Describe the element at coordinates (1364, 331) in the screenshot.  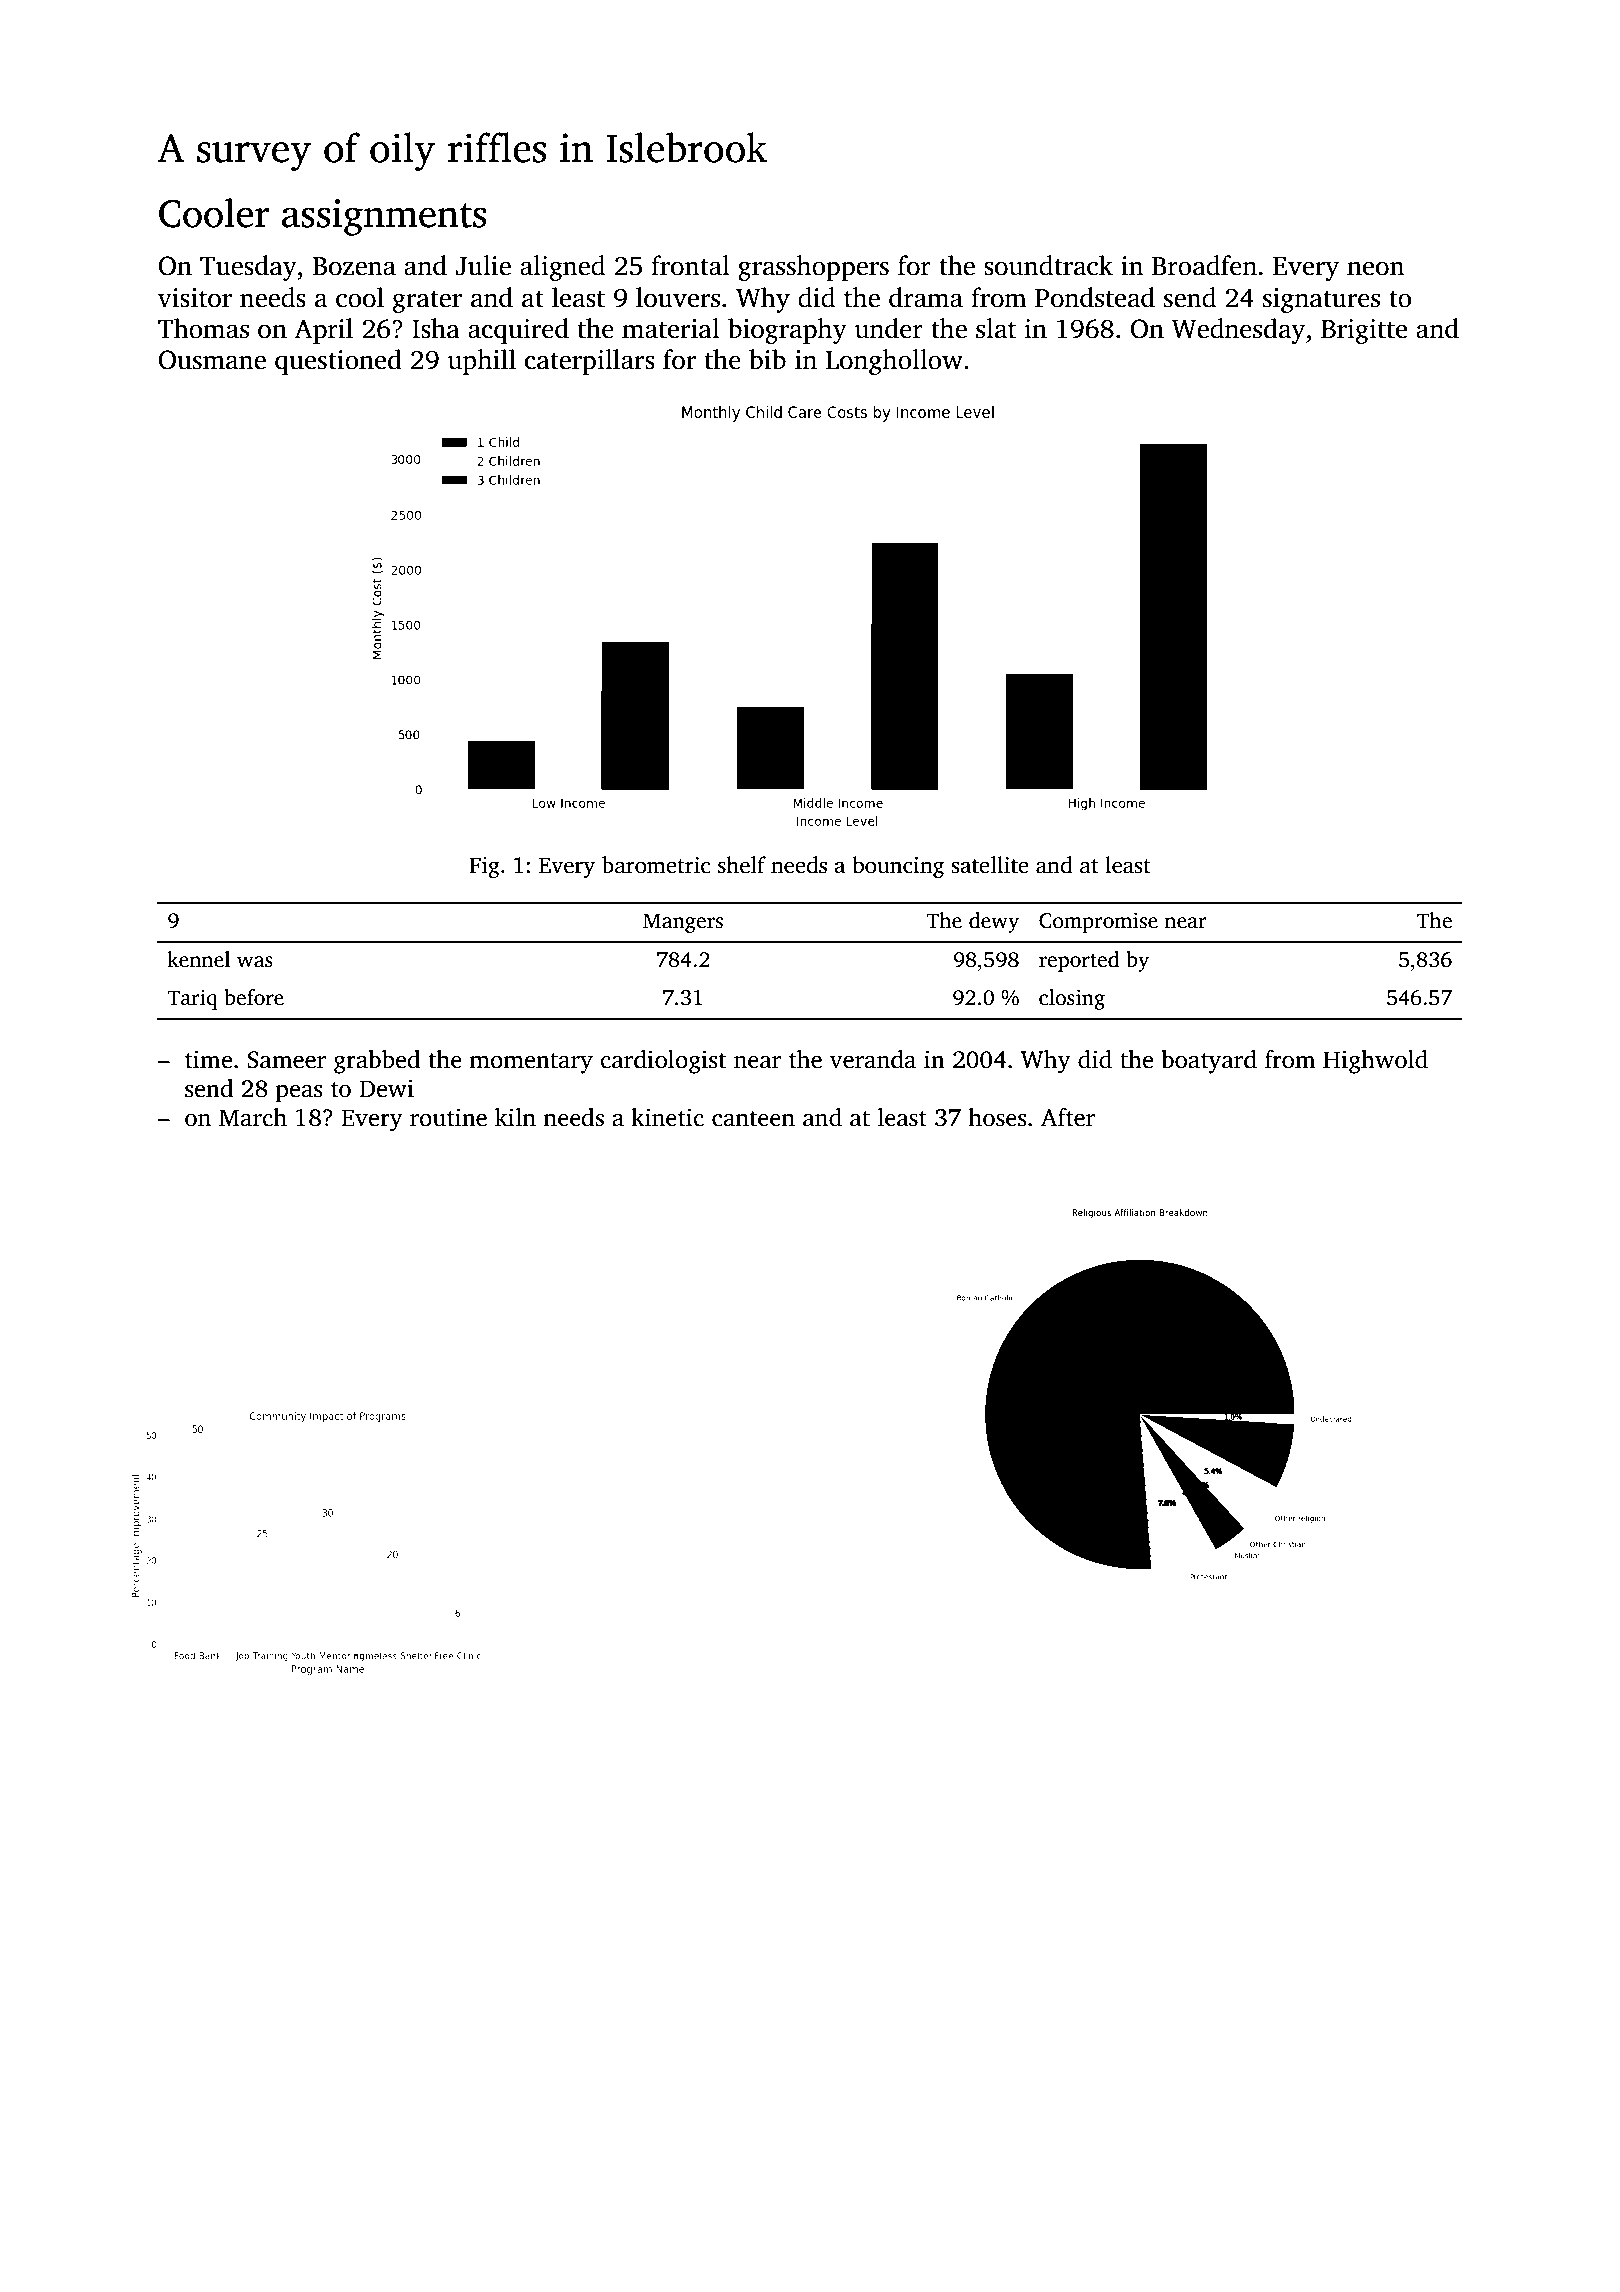
I see `Brigitte` at that location.
